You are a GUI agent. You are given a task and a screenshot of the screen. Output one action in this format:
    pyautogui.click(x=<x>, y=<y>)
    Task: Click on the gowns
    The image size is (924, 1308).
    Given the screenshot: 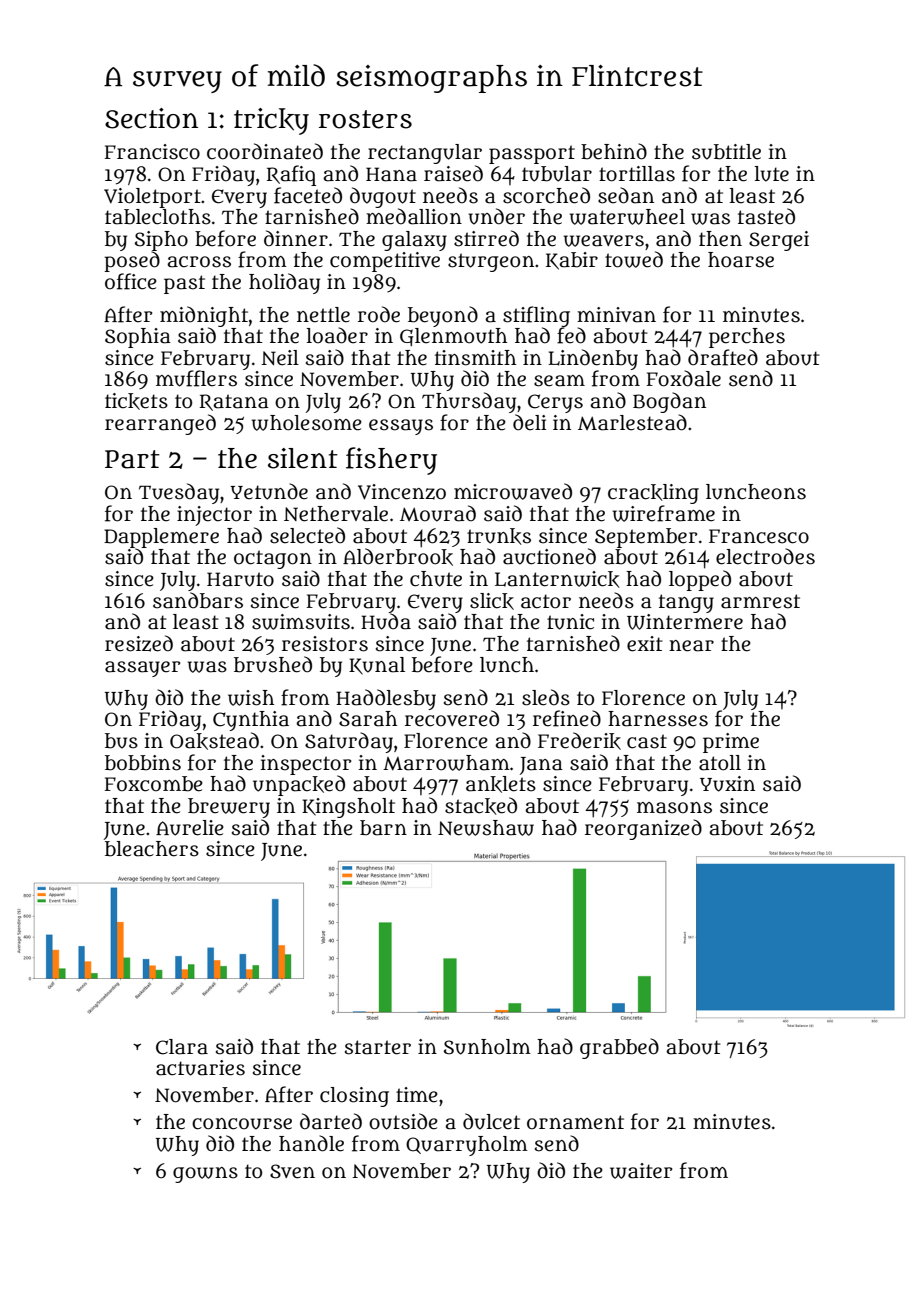 What is the action you would take?
    pyautogui.click(x=205, y=1175)
